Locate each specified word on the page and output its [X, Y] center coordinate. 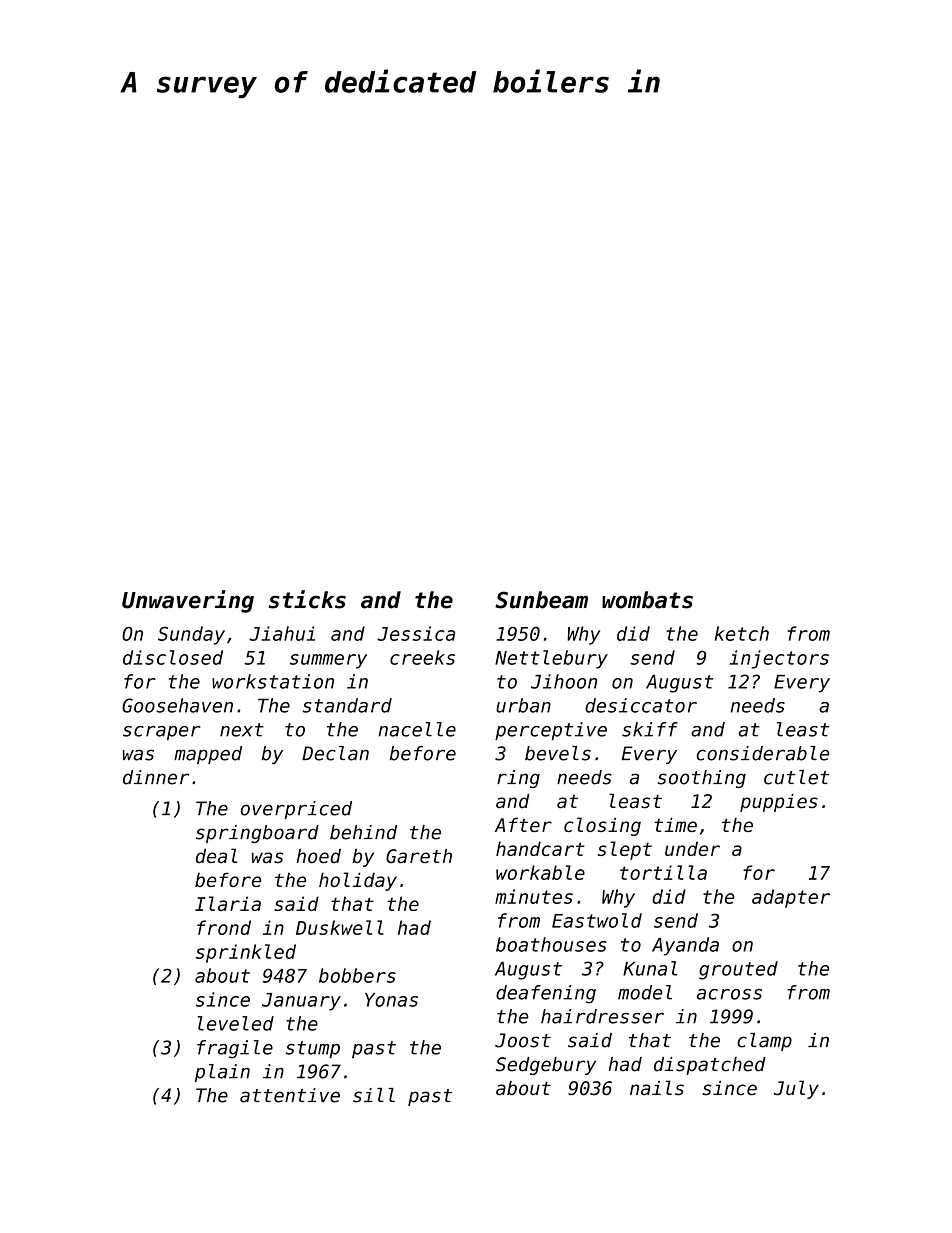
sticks [307, 599]
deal [217, 856]
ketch [742, 633]
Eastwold [597, 920]
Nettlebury [551, 659]
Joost [523, 1040]
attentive [290, 1095]
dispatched [710, 1066]
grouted [738, 970]
